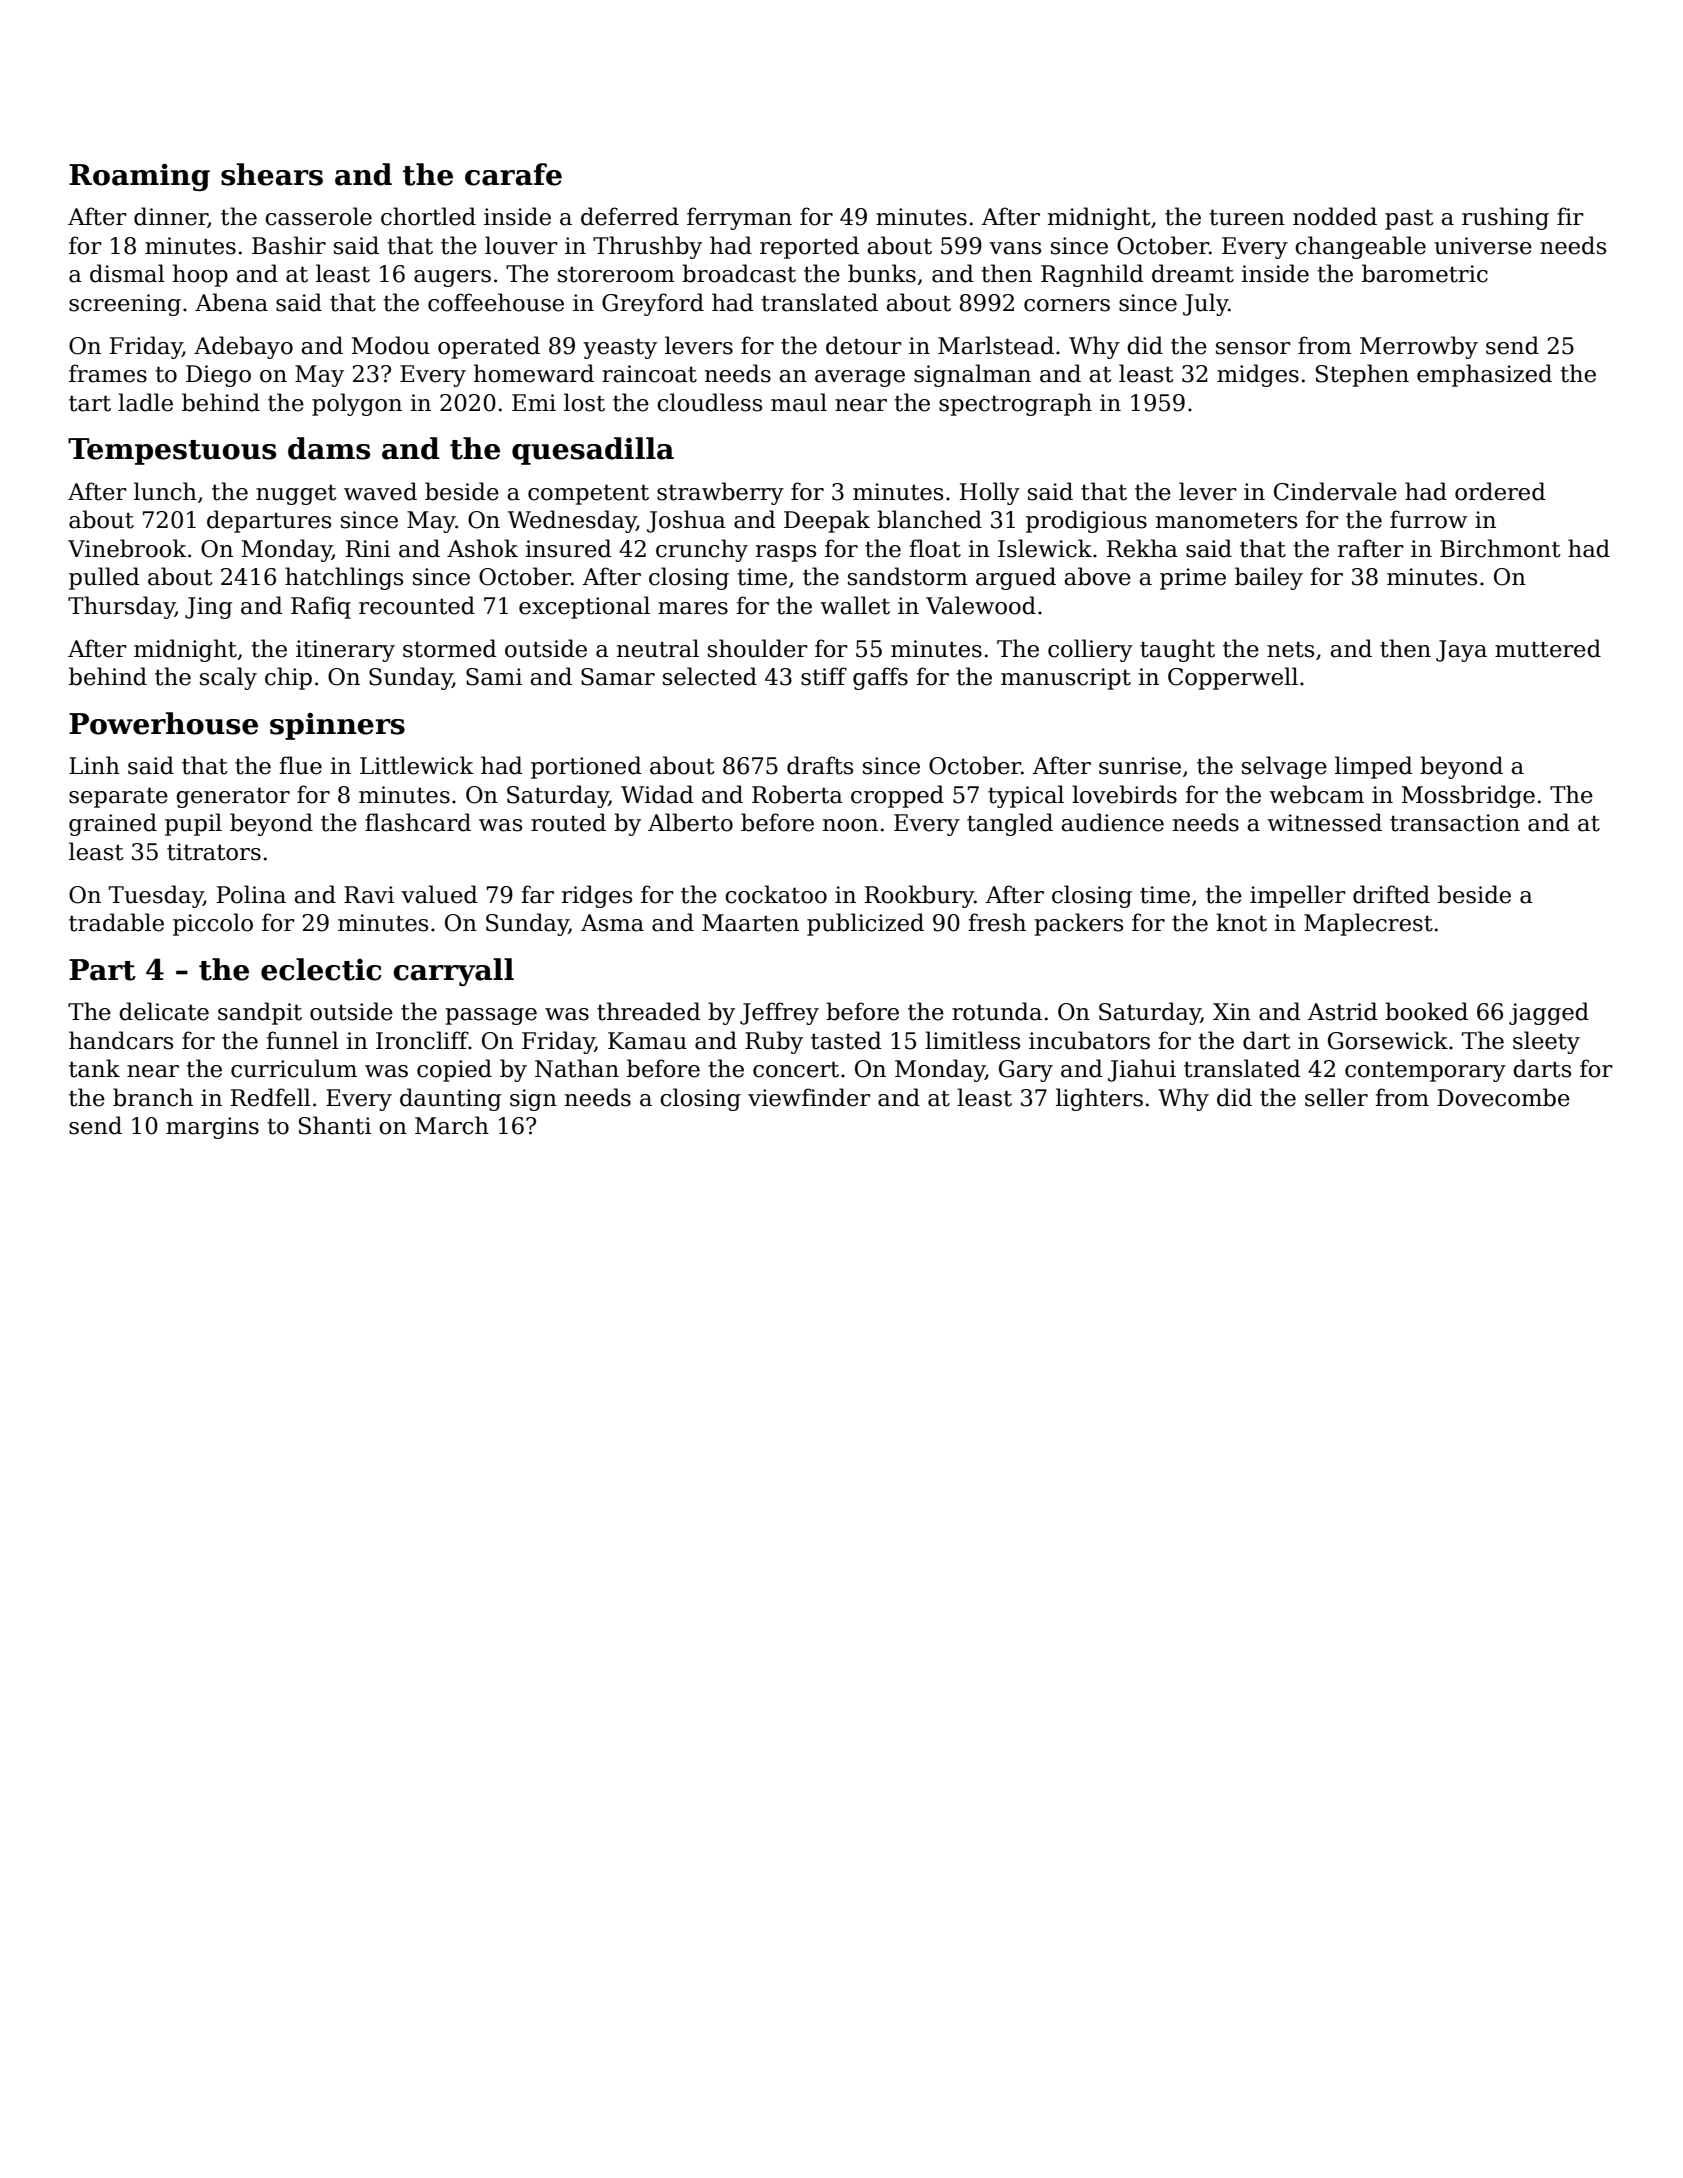 Image resolution: width=1683 pixels, height=2178 pixels. Describe the element at coordinates (1548, 648) in the screenshot. I see `muttered` at that location.
